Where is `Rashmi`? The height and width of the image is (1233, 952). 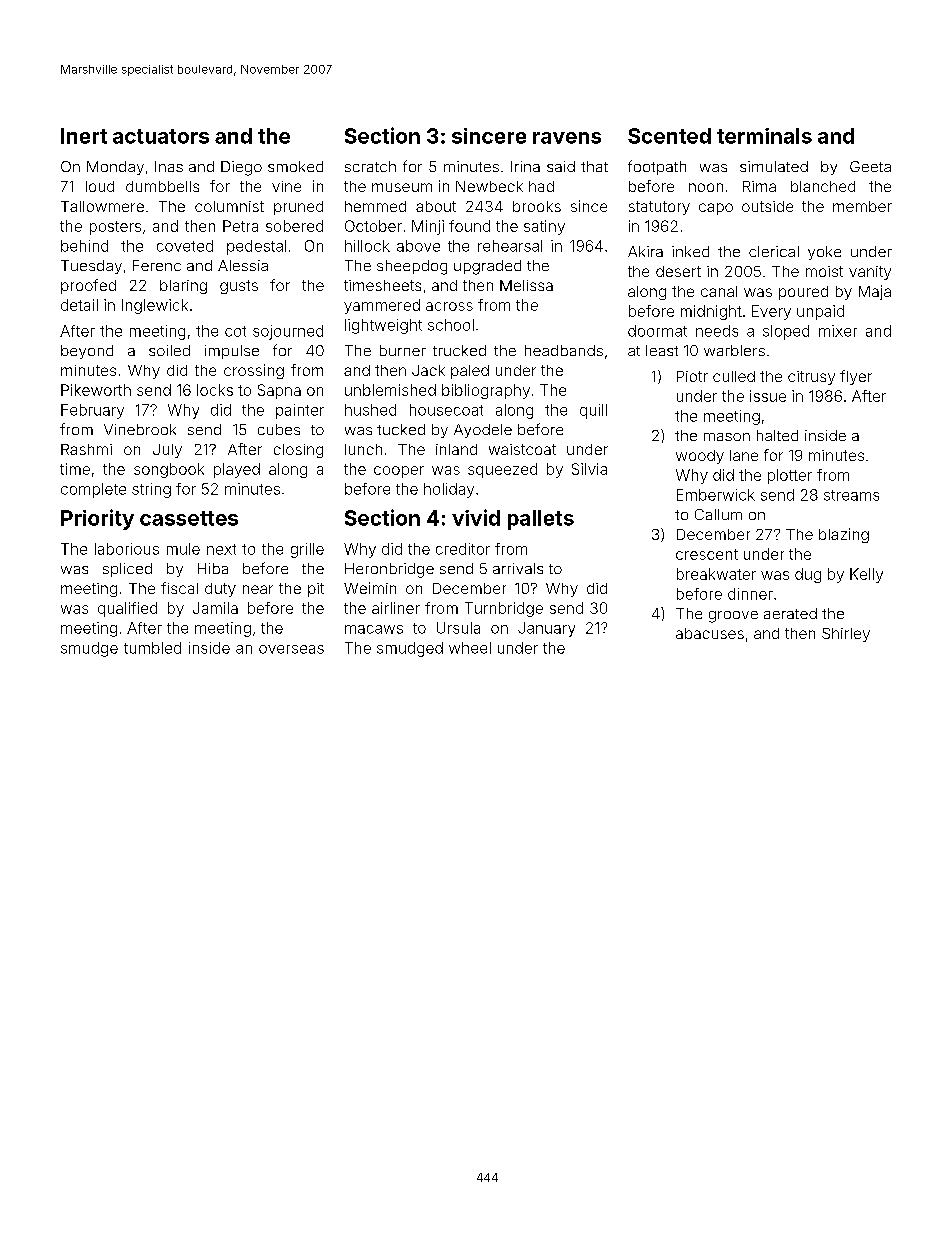 Rashmi is located at coordinates (86, 449).
